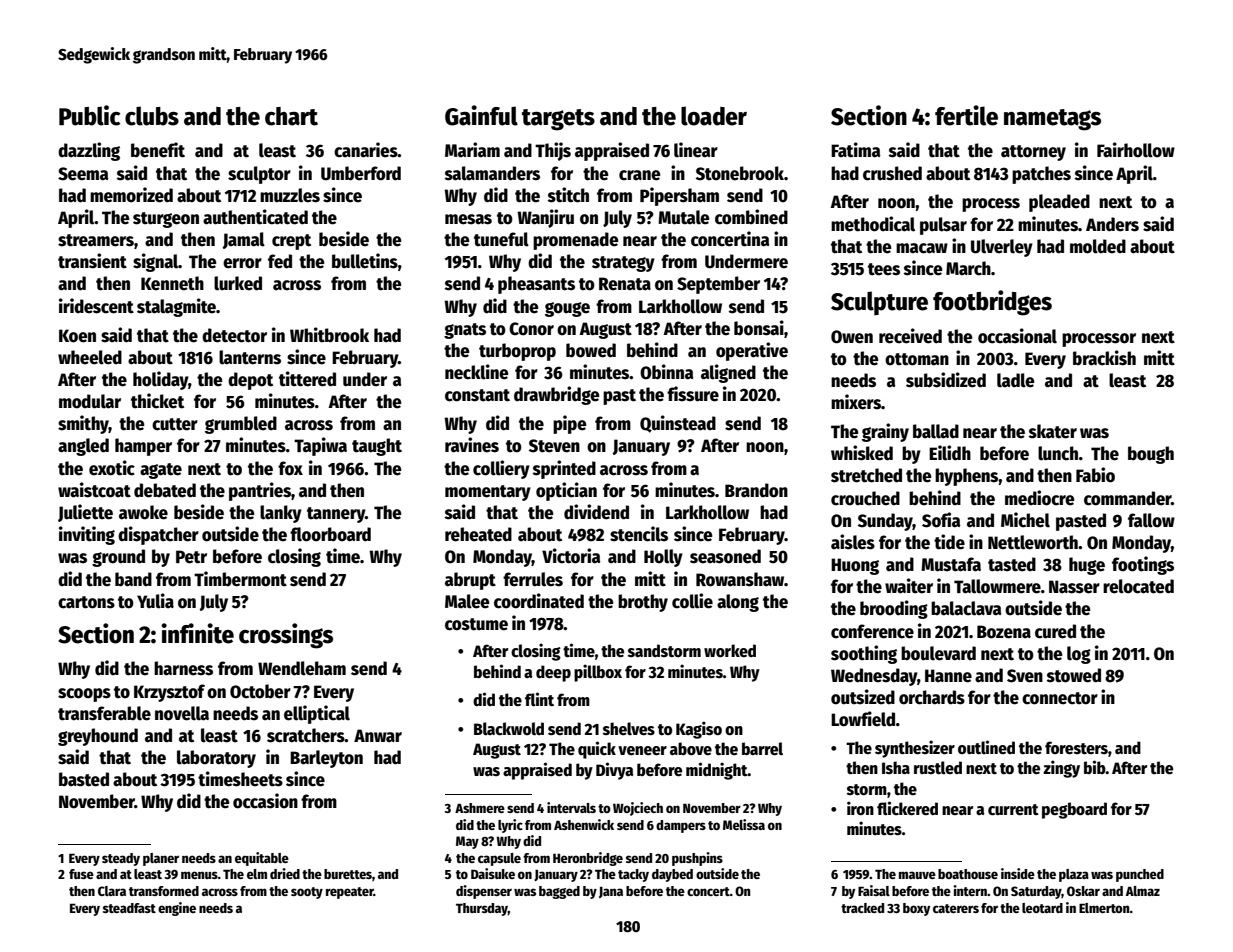 The height and width of the screenshot is (952, 1233). I want to click on engine, so click(177, 909).
